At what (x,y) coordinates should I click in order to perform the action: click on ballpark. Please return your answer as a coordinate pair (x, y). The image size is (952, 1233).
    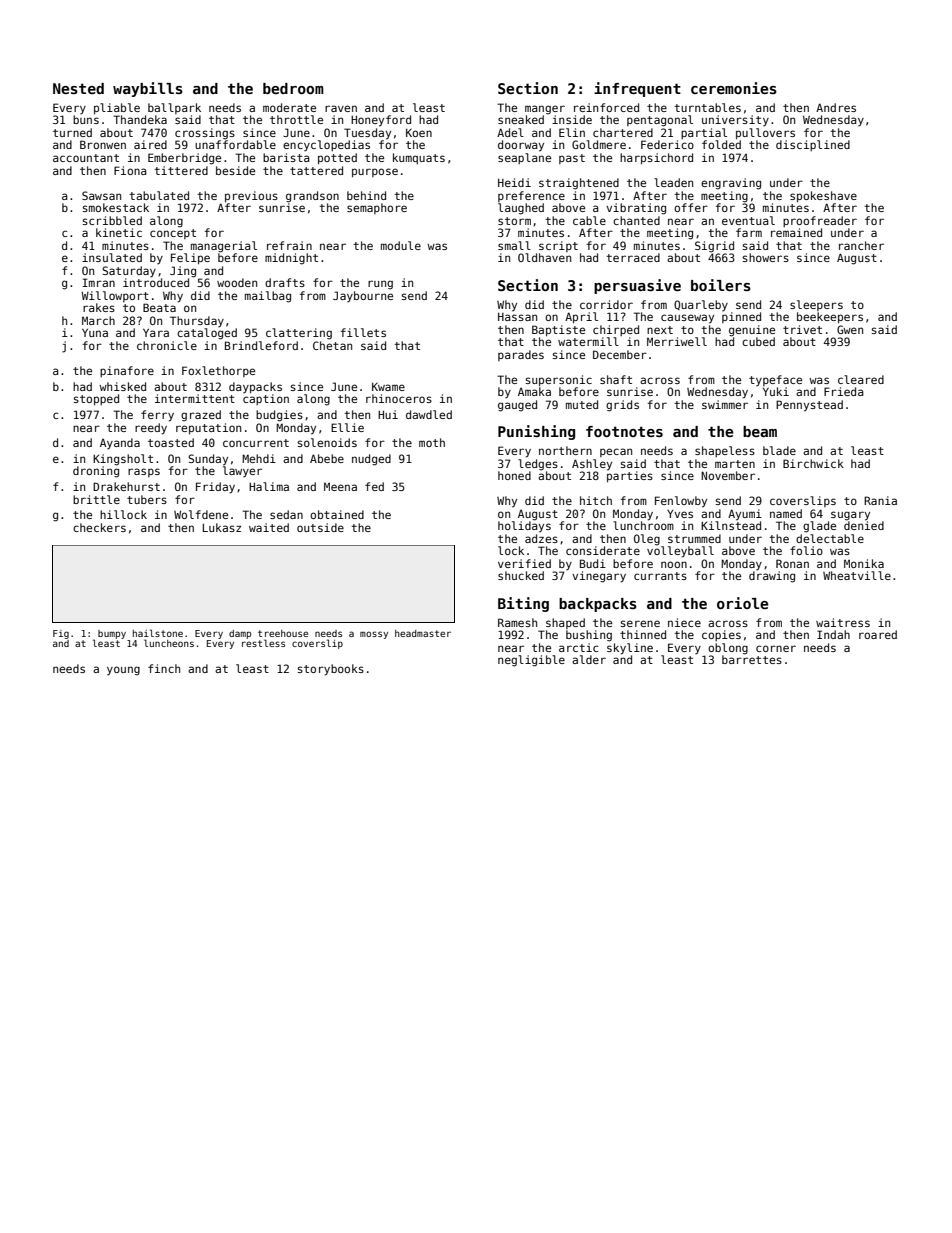
    Looking at the image, I should click on (174, 108).
